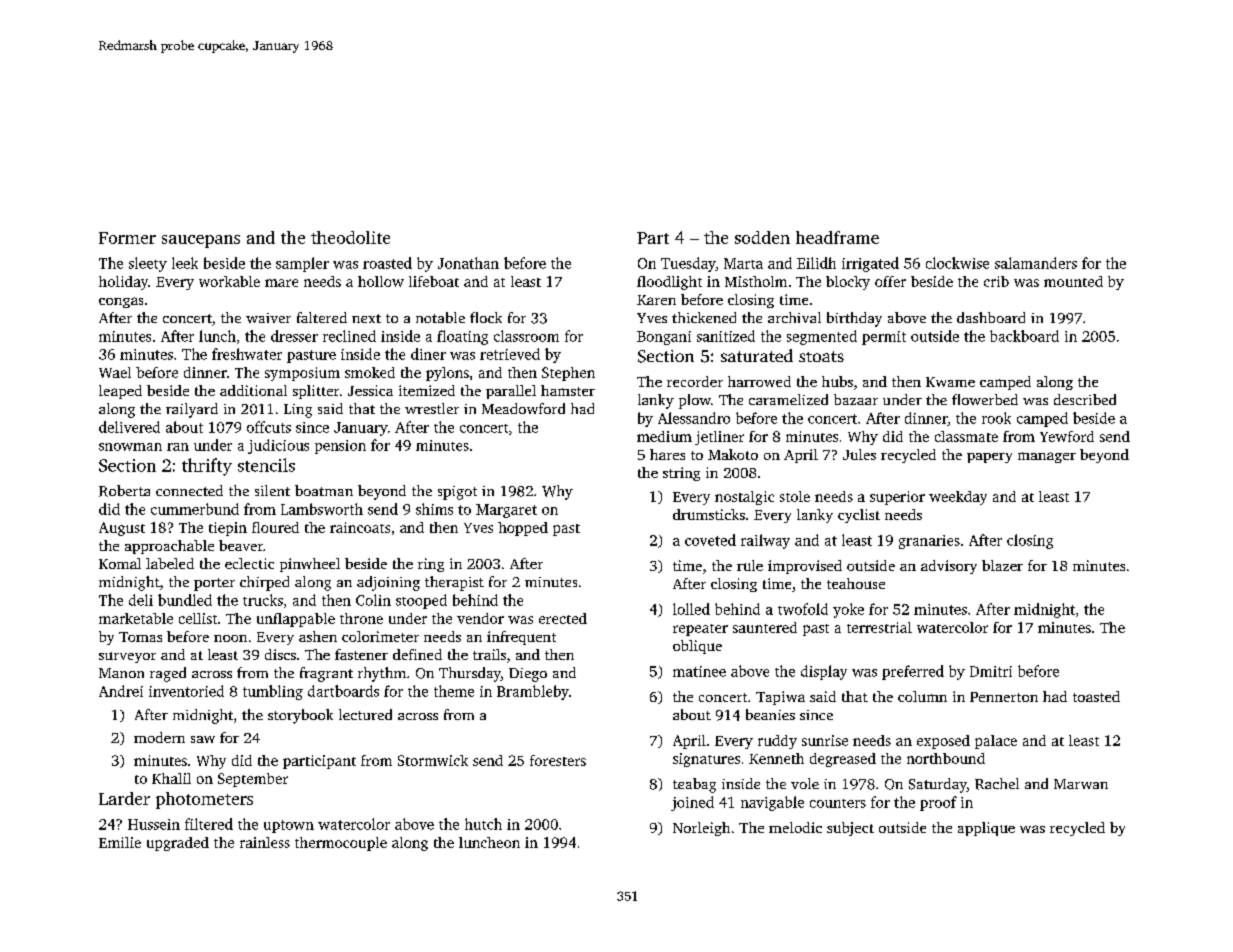  I want to click on uptown, so click(289, 826).
